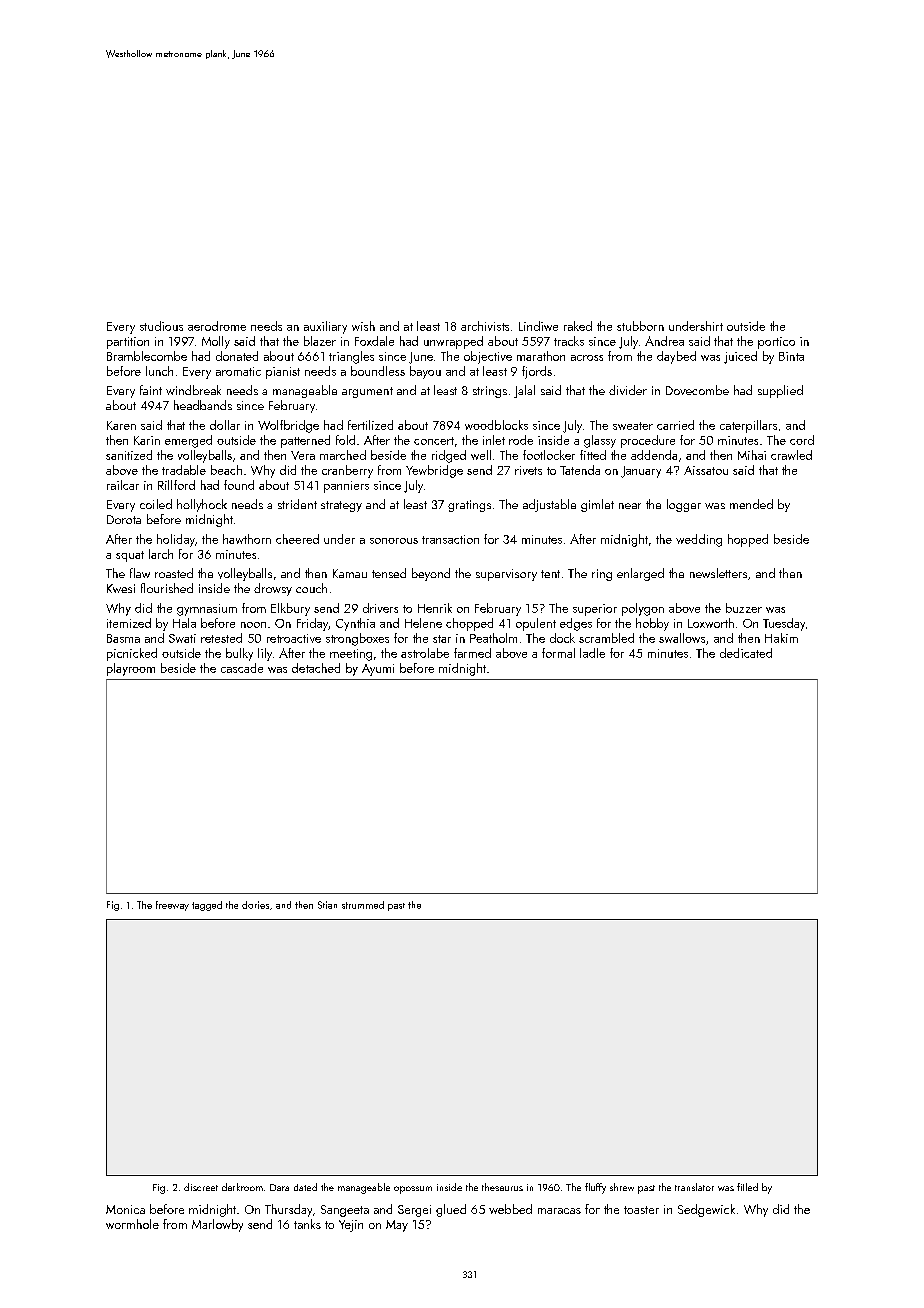 The height and width of the image is (1308, 924). I want to click on pianist, so click(283, 373).
